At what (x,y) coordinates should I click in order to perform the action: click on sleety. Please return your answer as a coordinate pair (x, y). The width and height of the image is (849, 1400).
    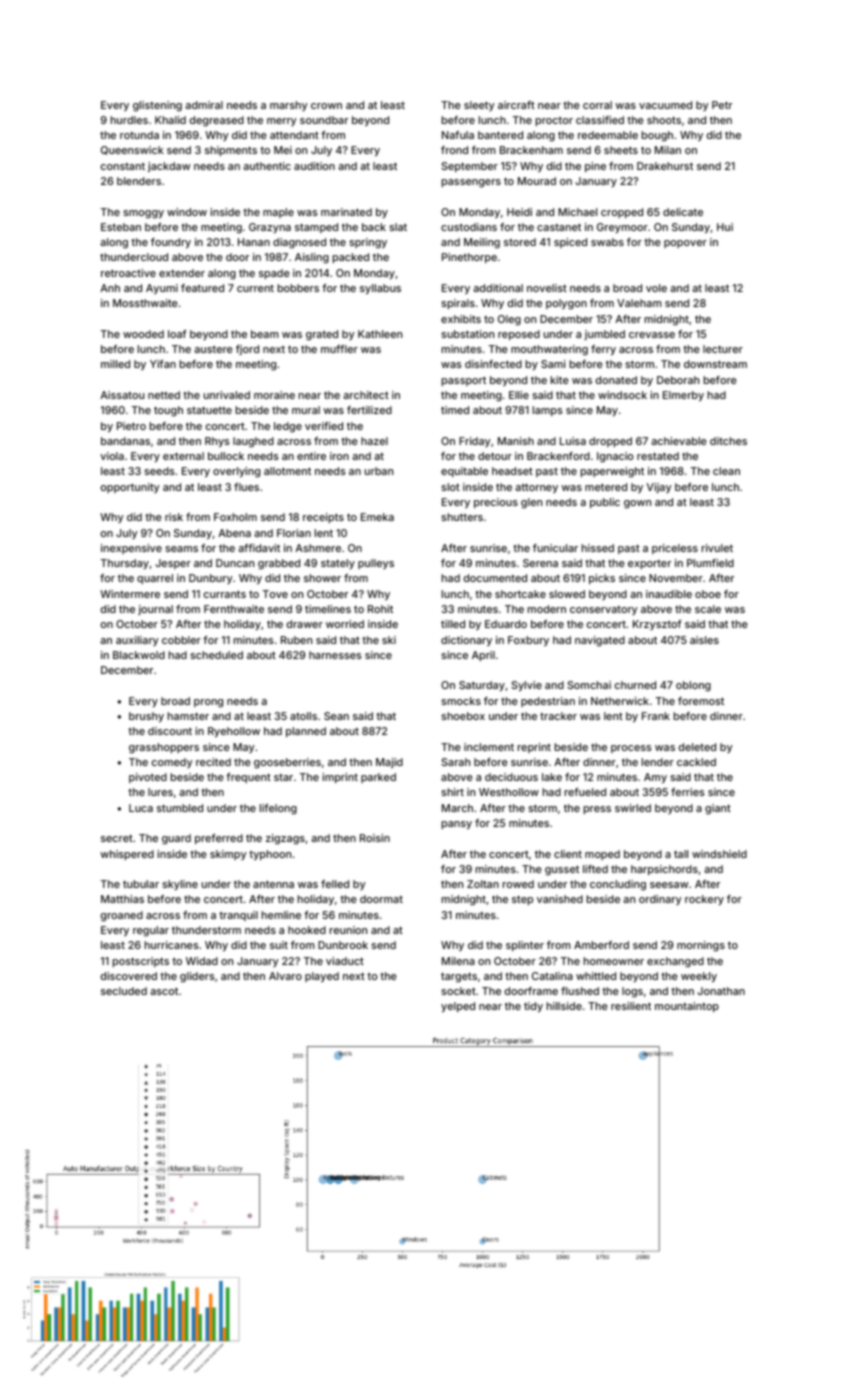
    Looking at the image, I should click on (479, 106).
